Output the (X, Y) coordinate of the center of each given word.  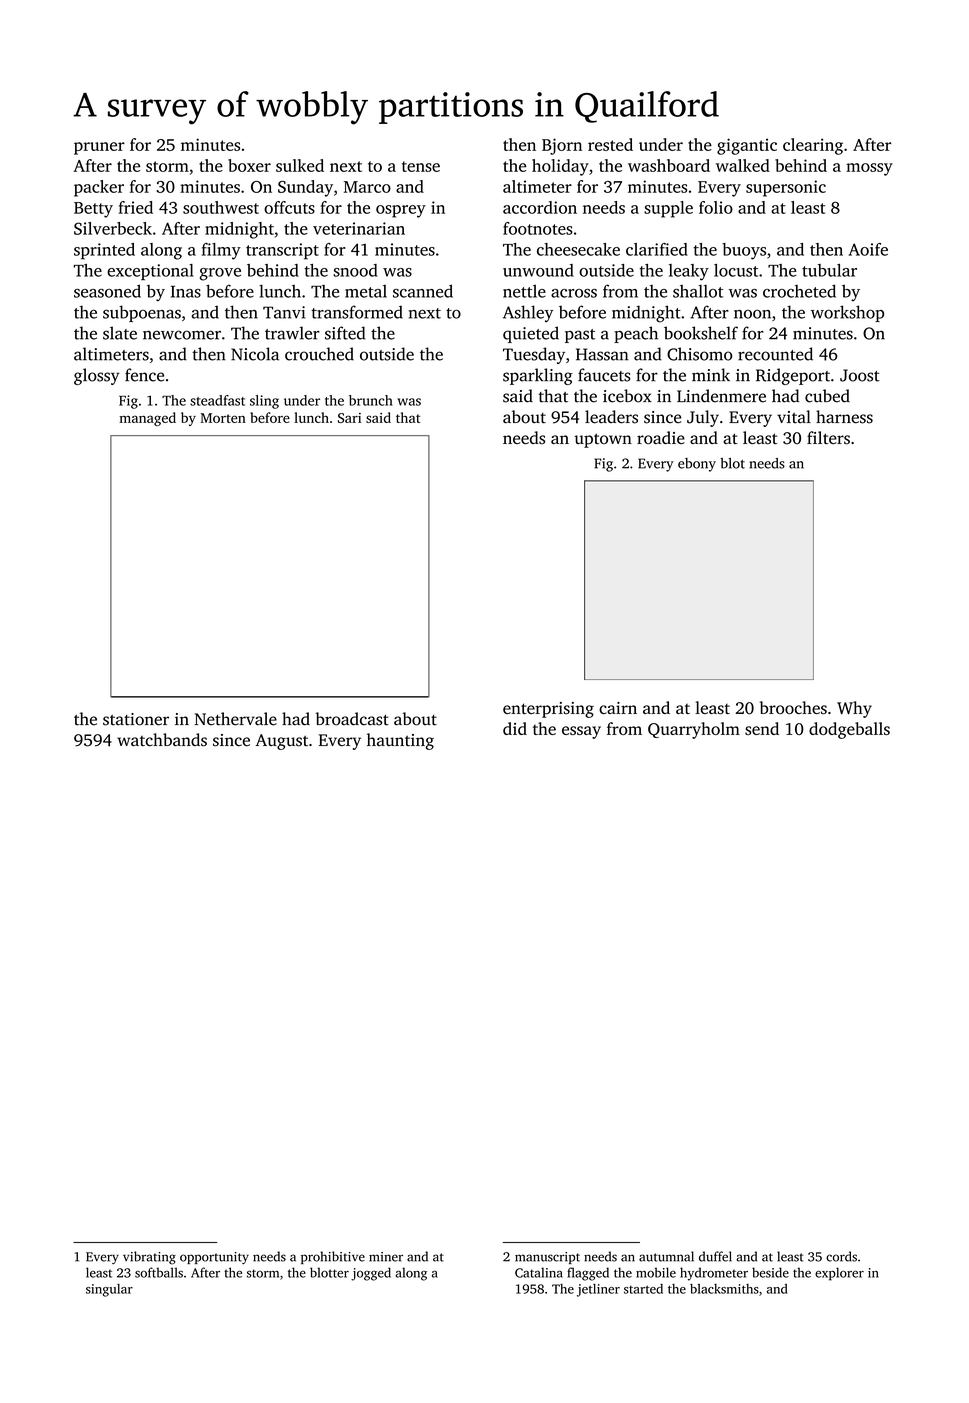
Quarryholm (694, 730)
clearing (813, 146)
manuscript (547, 1258)
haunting (400, 741)
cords (841, 1256)
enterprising (548, 710)
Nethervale (235, 719)
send (762, 728)
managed (147, 419)
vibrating (149, 1258)
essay (581, 732)
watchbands (162, 740)
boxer (249, 165)
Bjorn (562, 146)
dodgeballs (849, 730)
